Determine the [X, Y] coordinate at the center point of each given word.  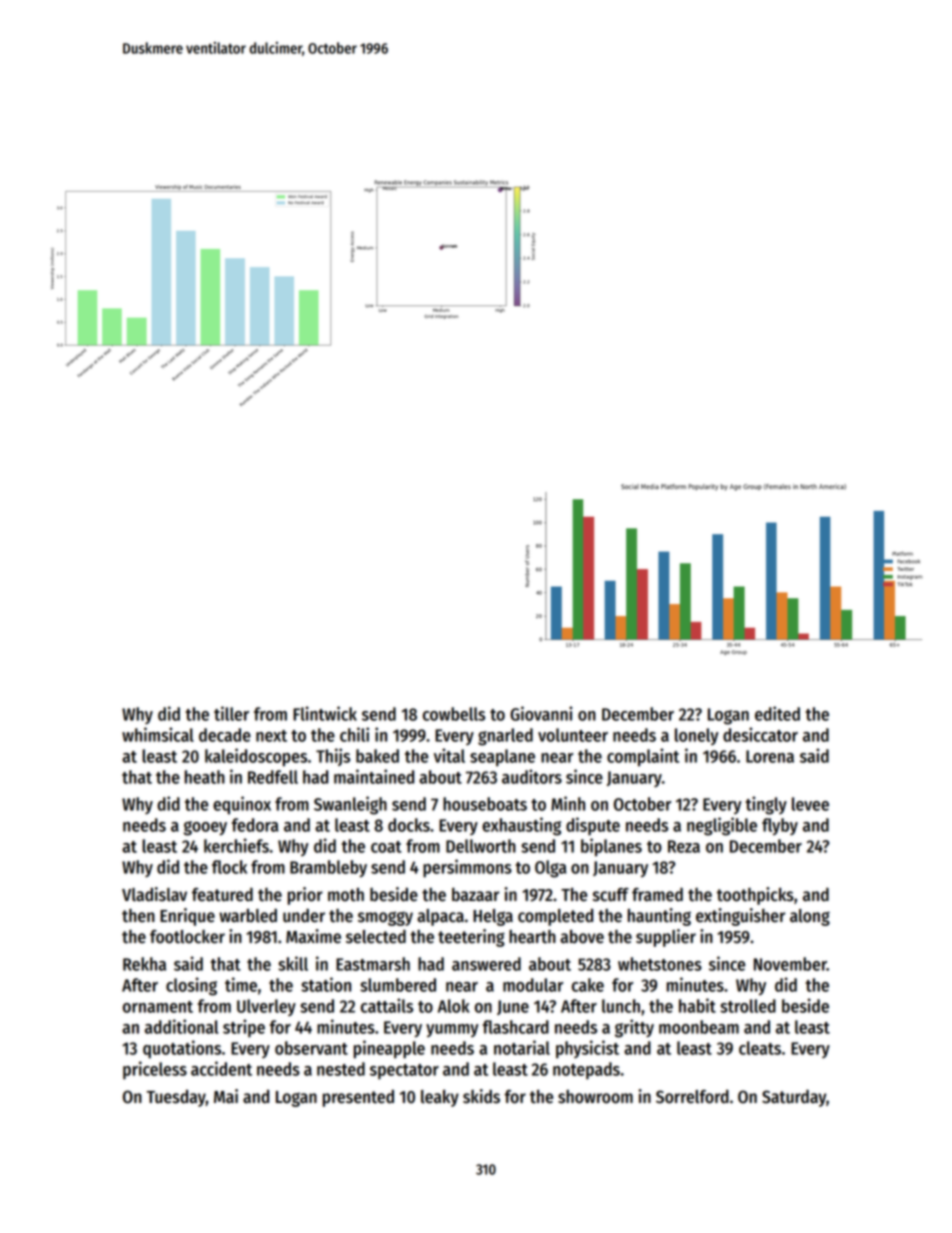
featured [222, 895]
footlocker [187, 937]
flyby [780, 827]
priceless [155, 1070]
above [582, 937]
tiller [231, 713]
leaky [440, 1098]
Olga [551, 869]
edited [777, 713]
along [810, 917]
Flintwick [325, 713]
